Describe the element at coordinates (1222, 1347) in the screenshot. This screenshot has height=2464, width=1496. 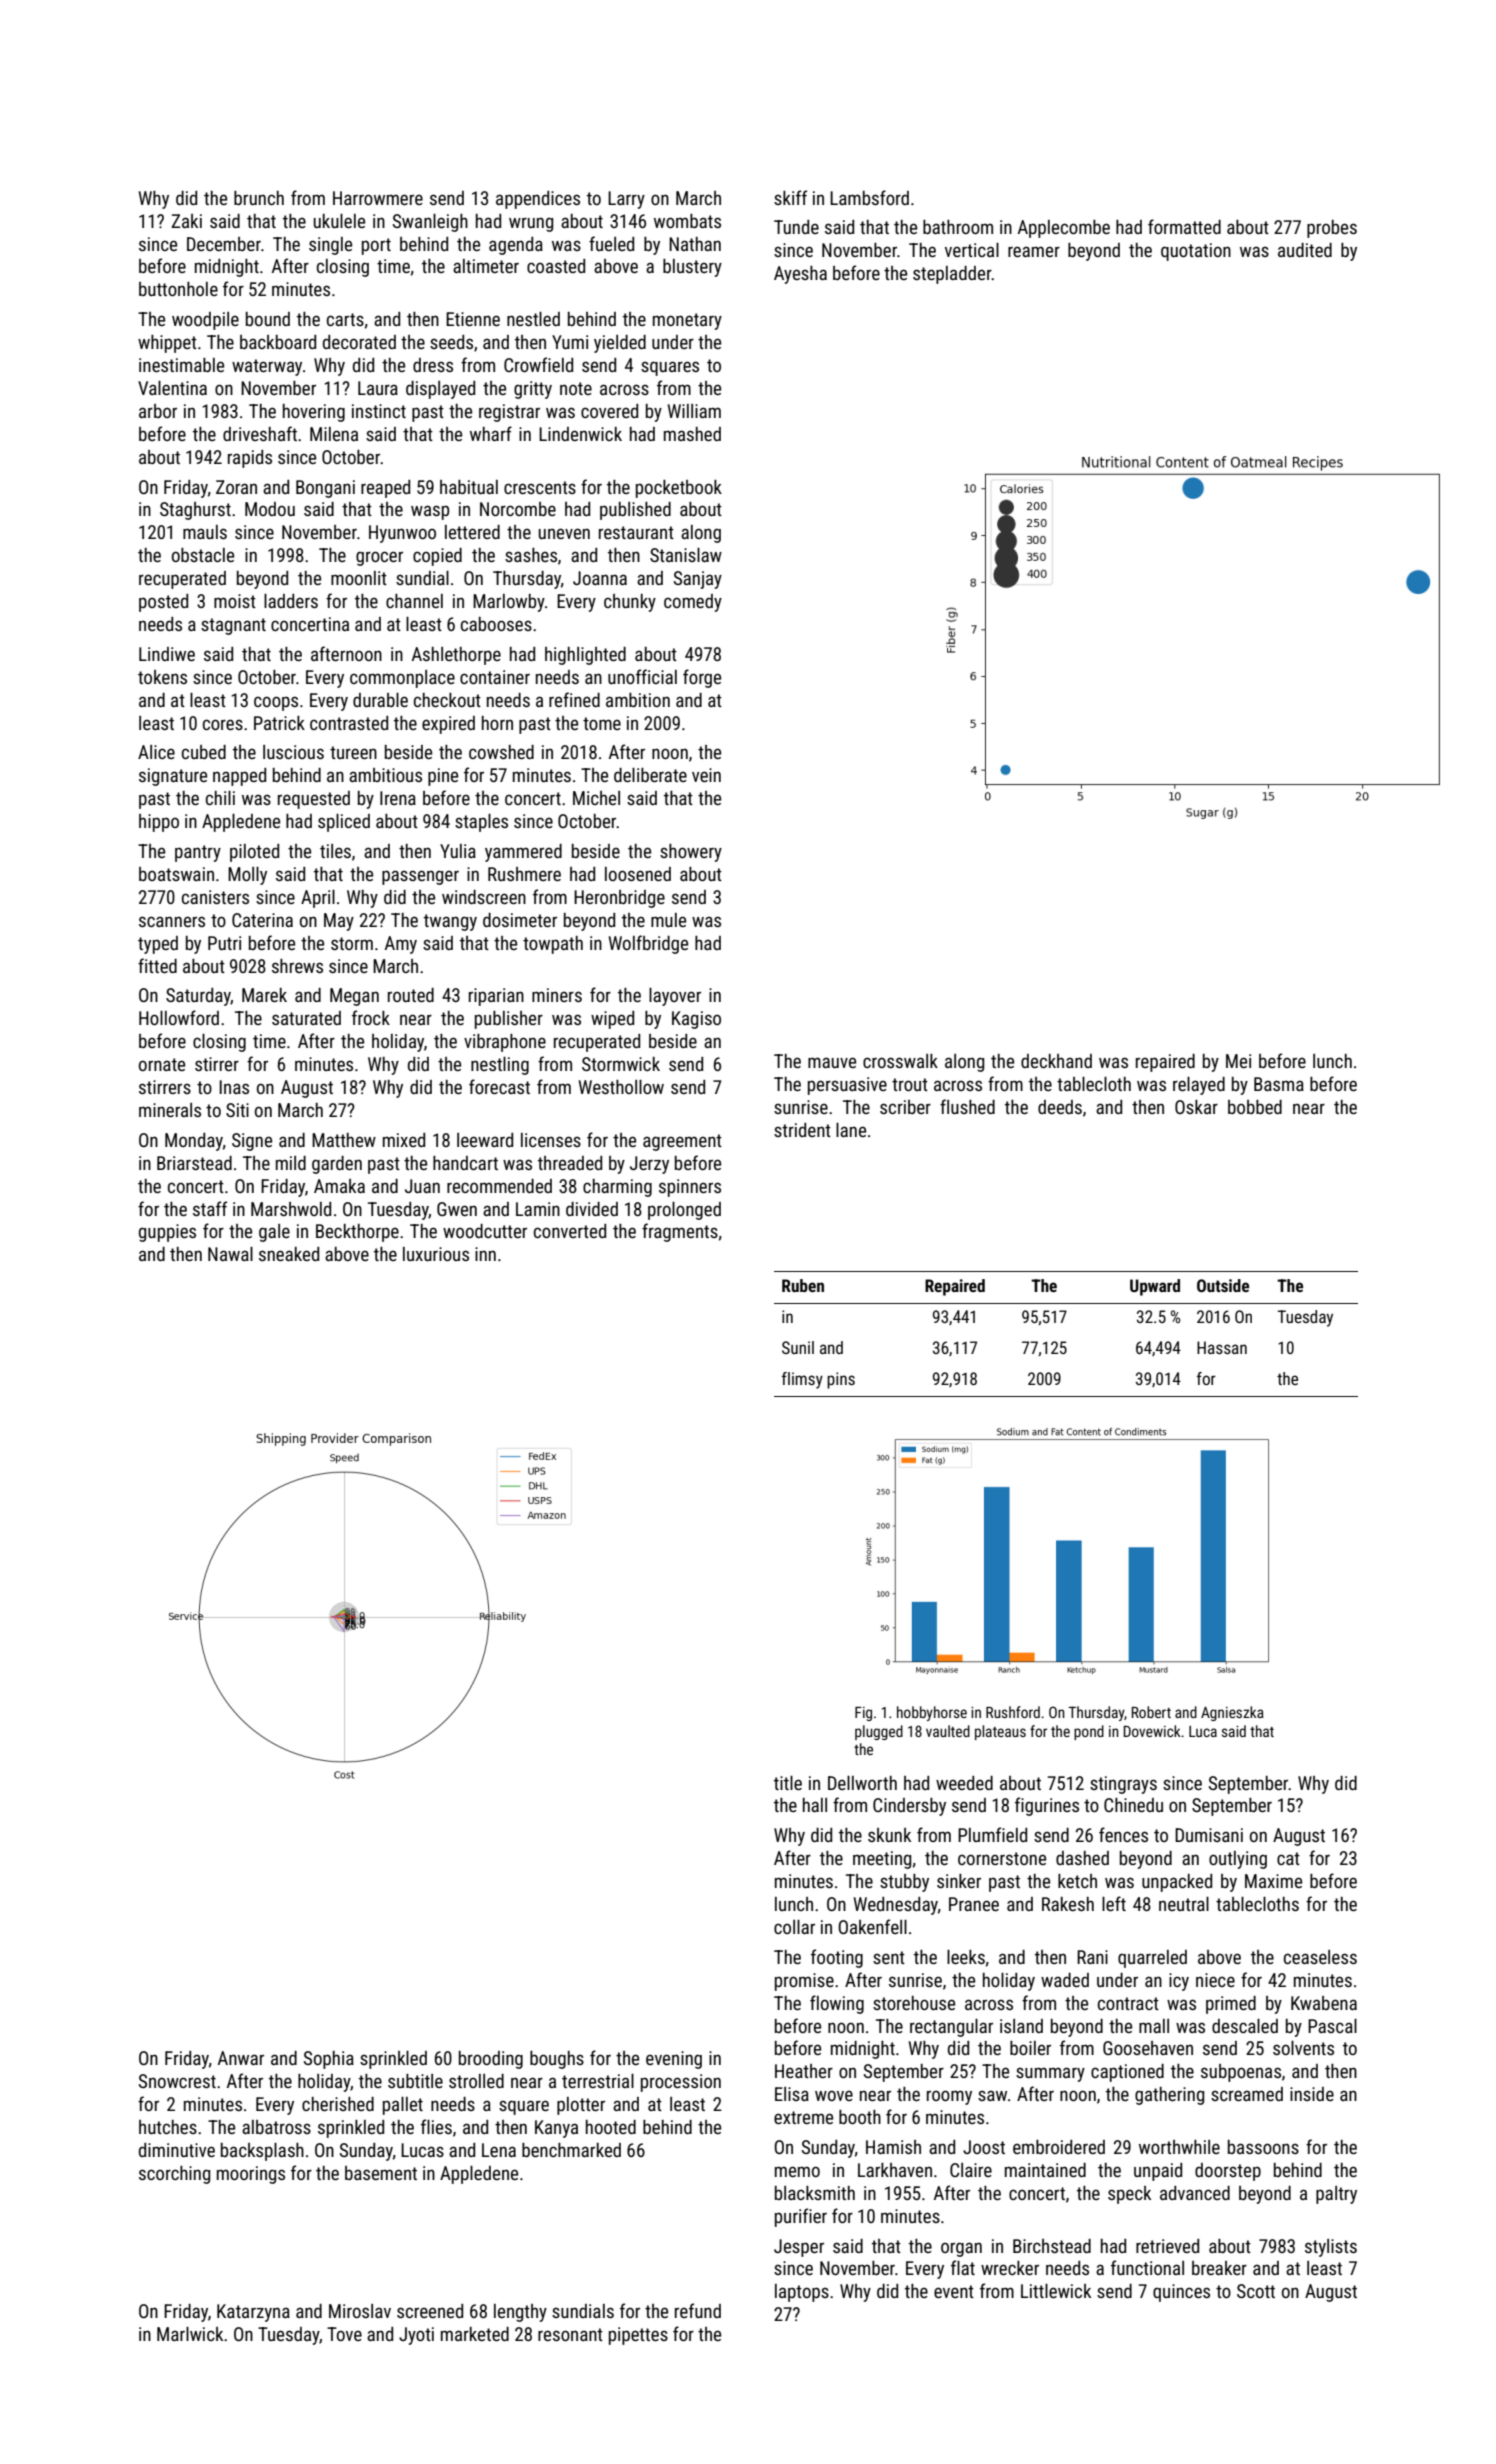
I see `Hassan` at that location.
